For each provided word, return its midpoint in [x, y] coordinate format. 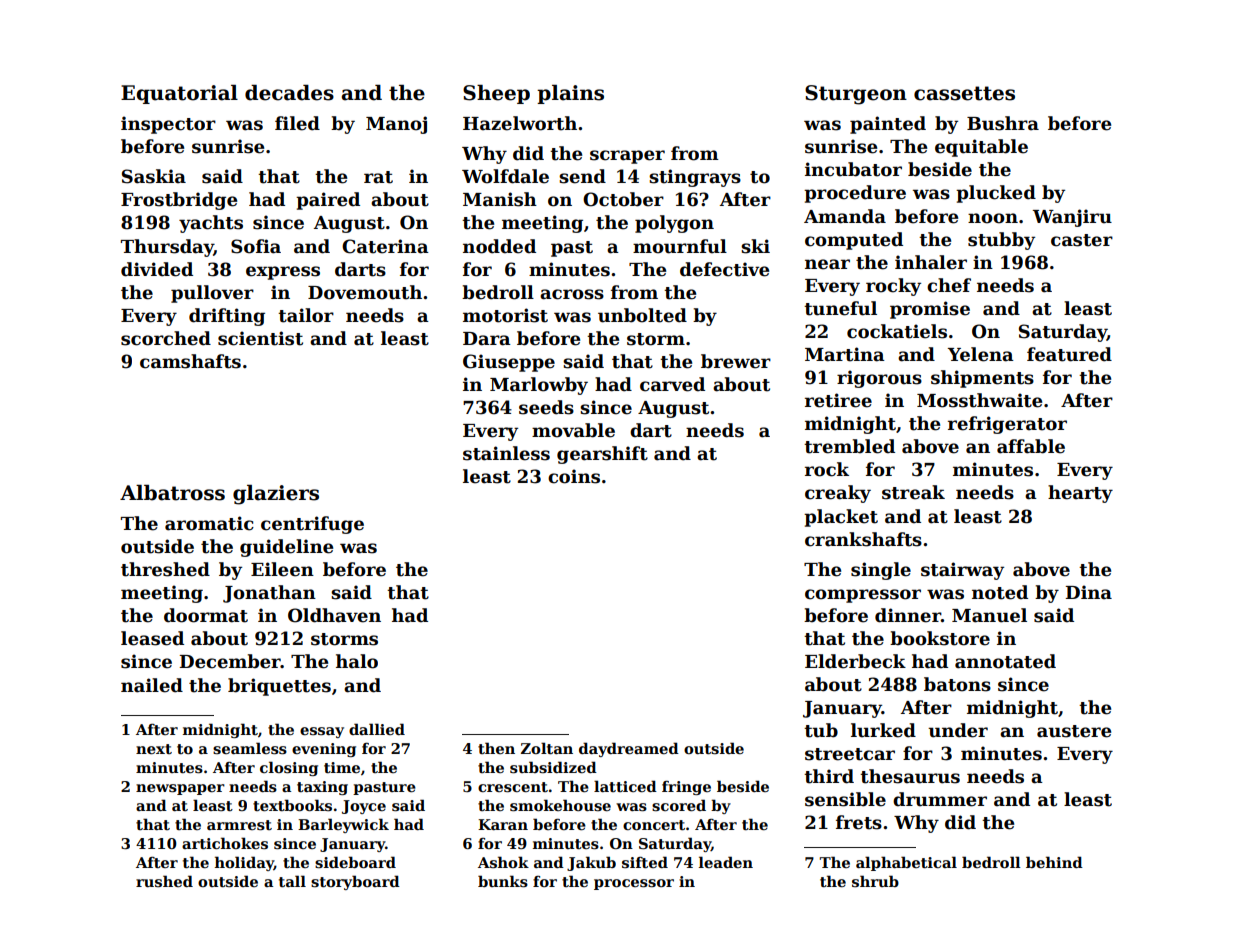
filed [297, 123]
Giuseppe [509, 363]
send [582, 176]
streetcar [850, 754]
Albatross [172, 493]
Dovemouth [365, 292]
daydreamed [629, 749]
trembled [849, 446]
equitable [981, 148]
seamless [250, 748]
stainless [506, 453]
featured [1069, 354]
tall [292, 881]
